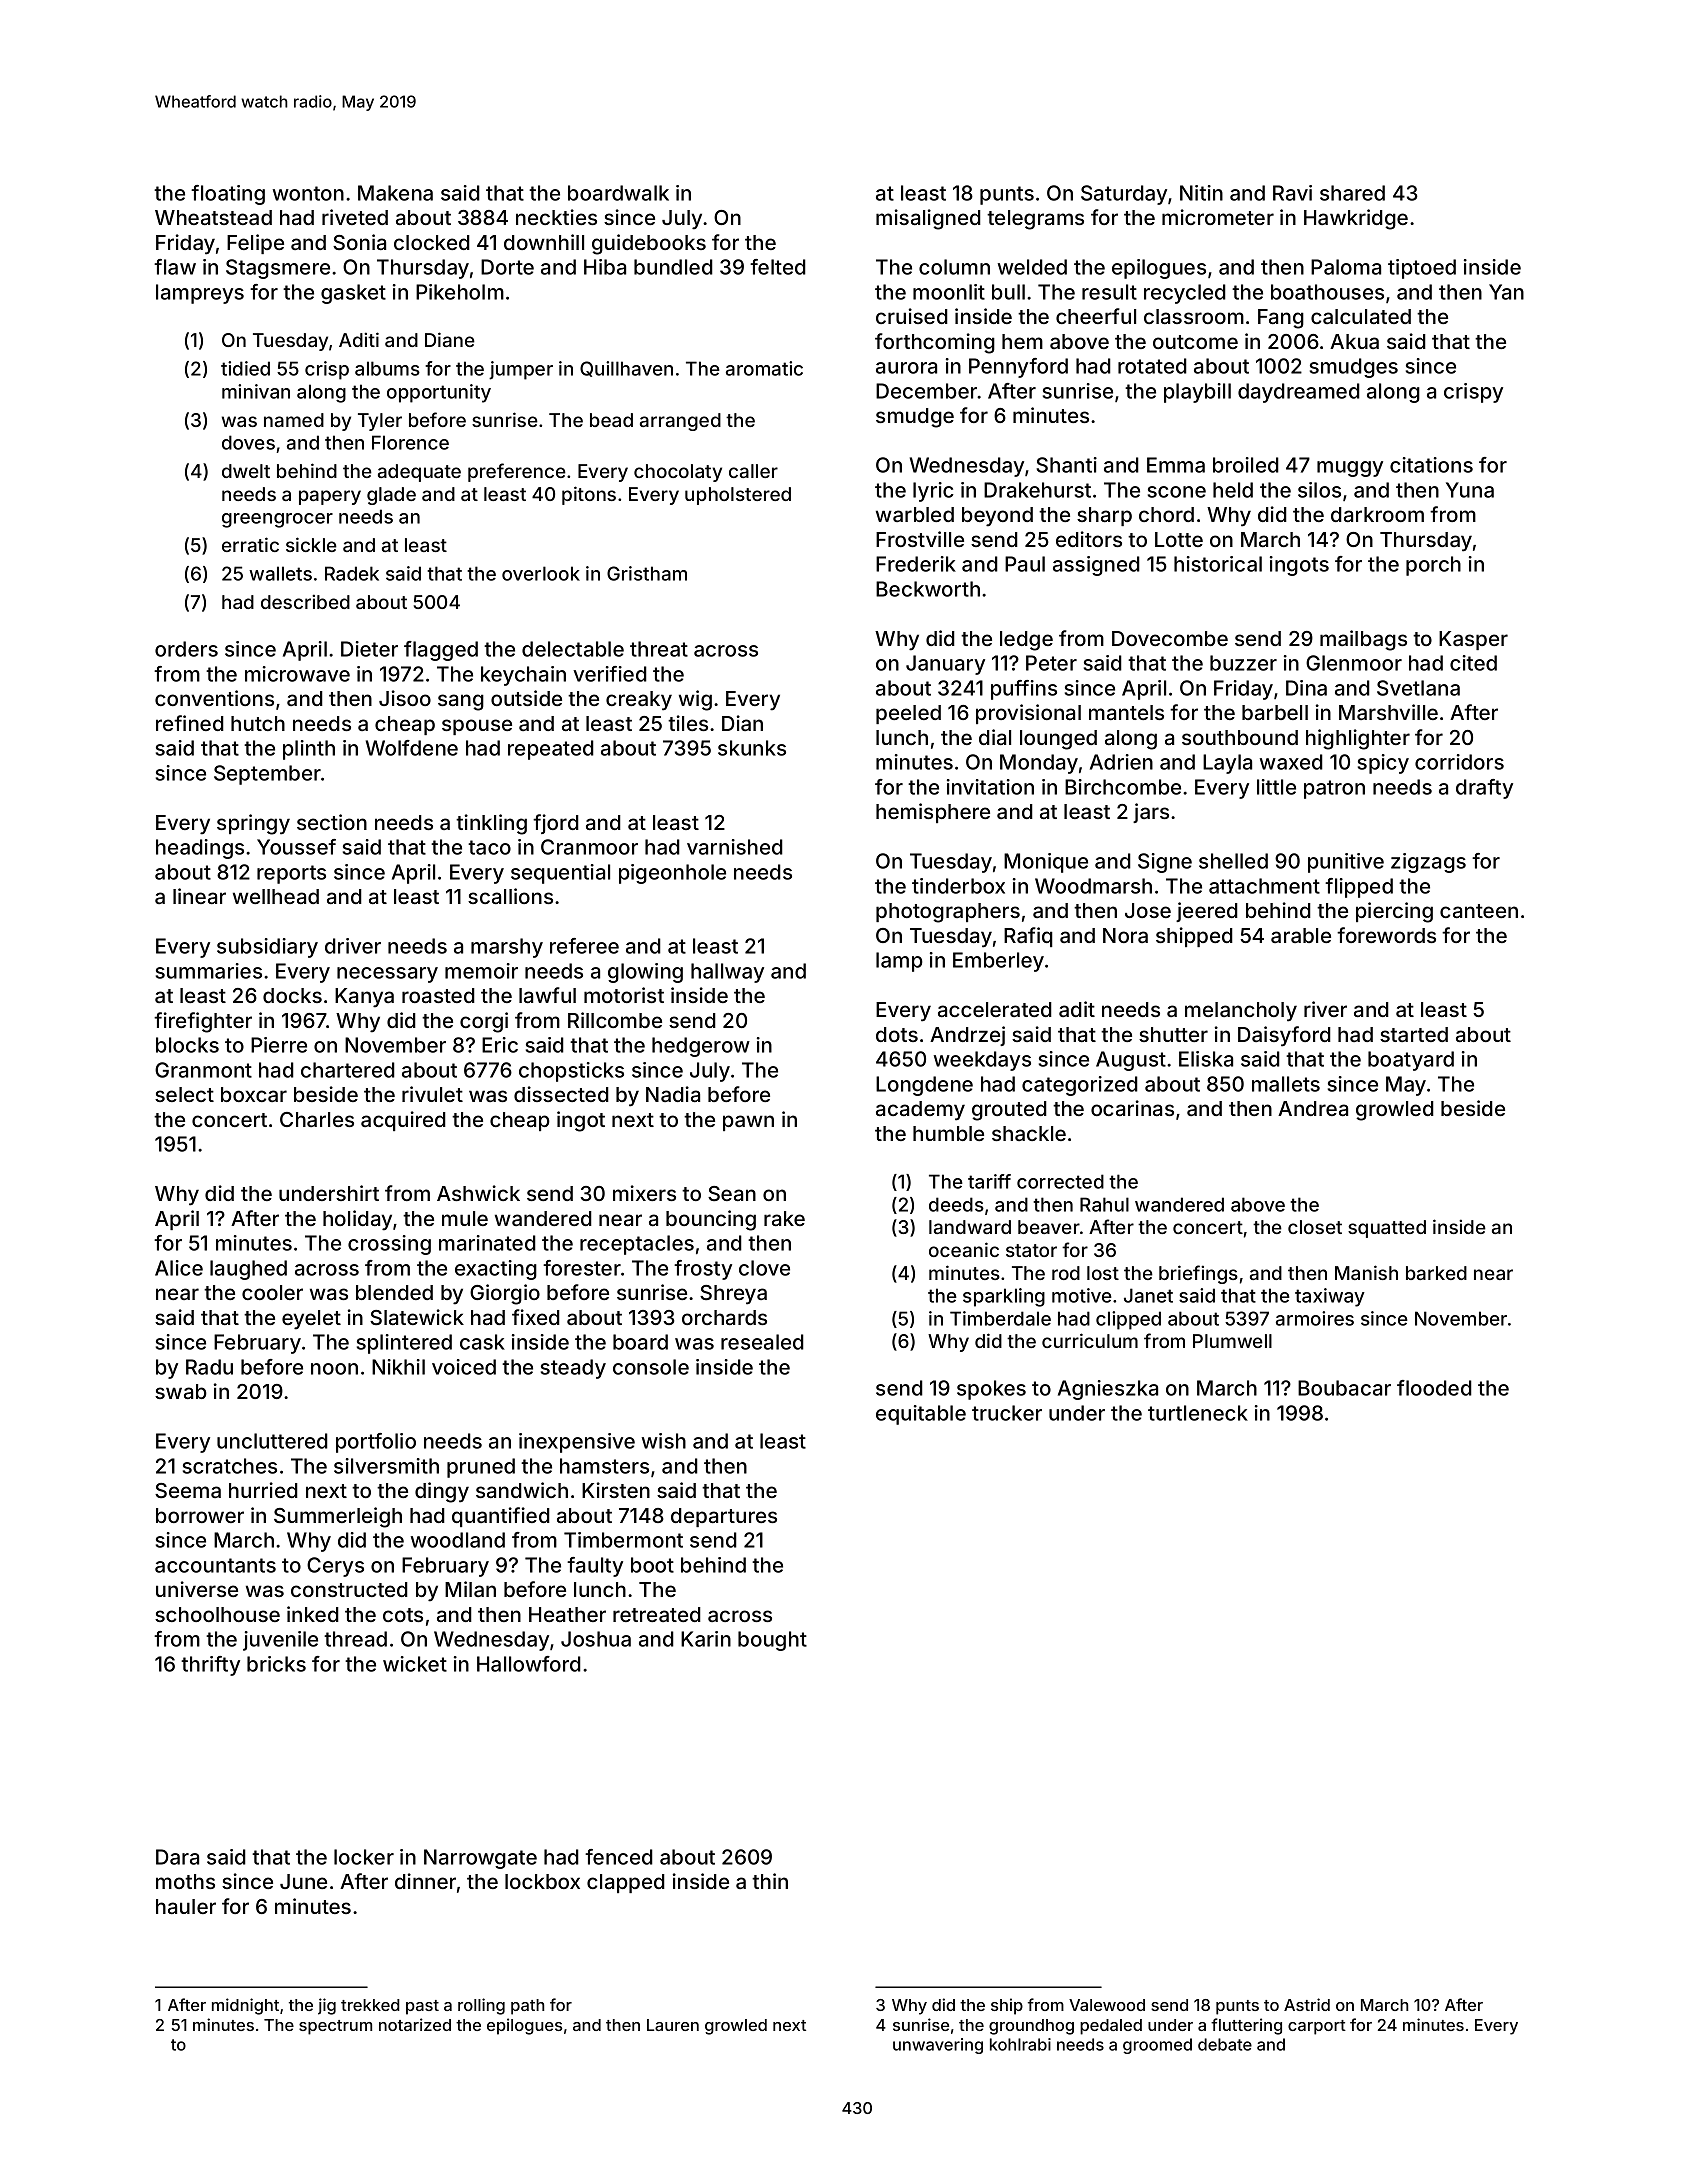  Describe the element at coordinates (556, 217) in the image. I see `neckties` at that location.
